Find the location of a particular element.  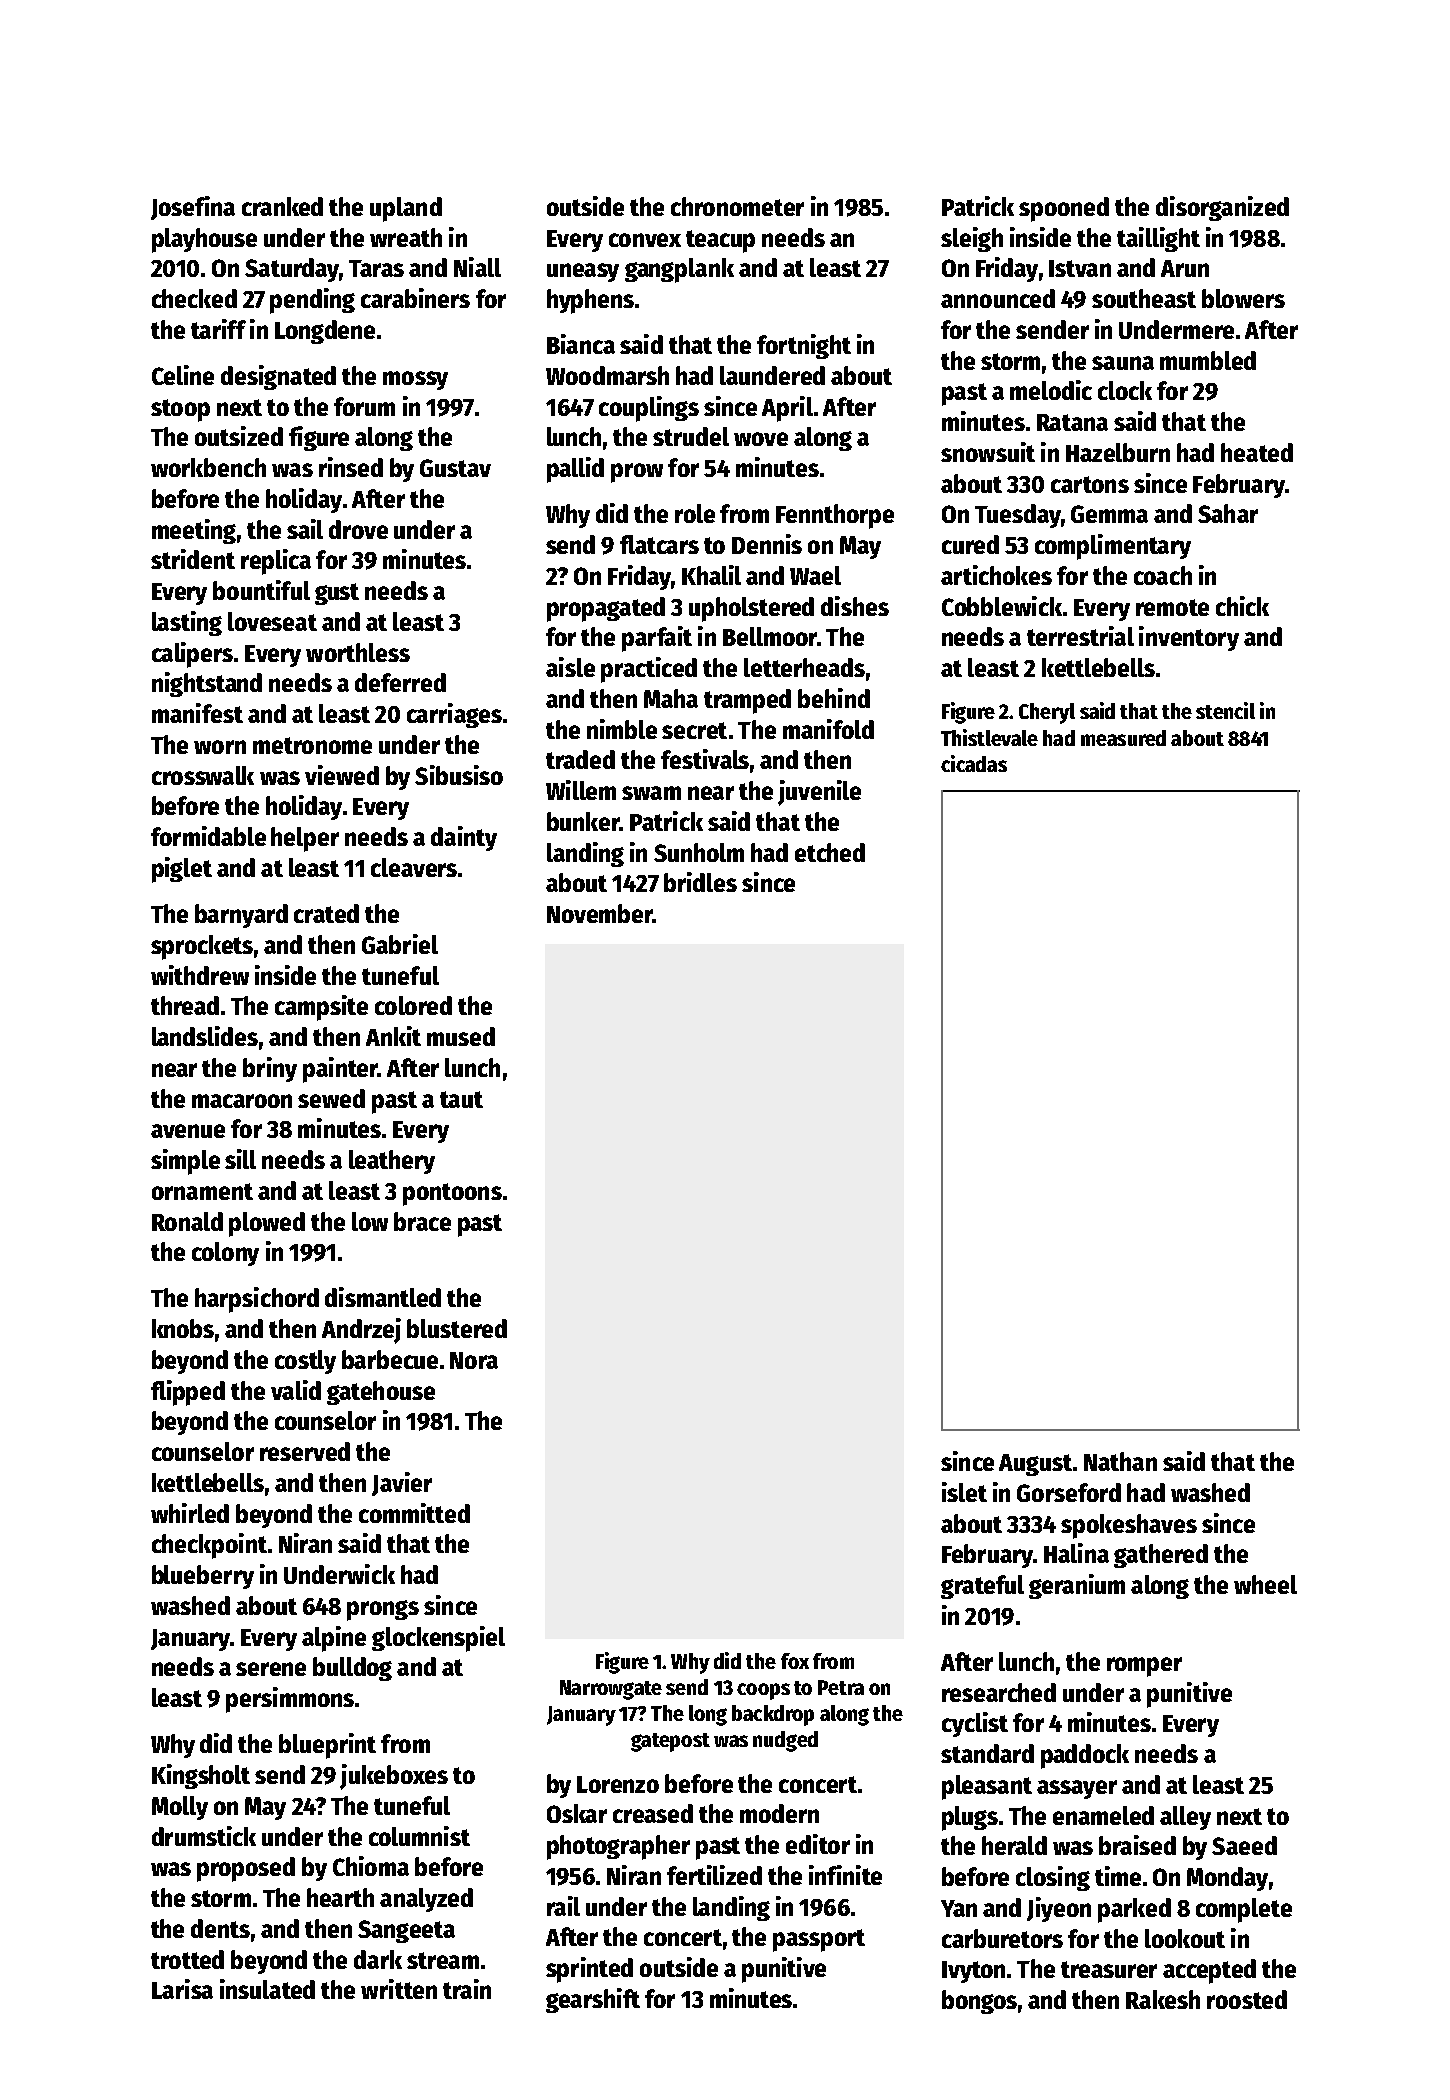

fox is located at coordinates (795, 1661).
